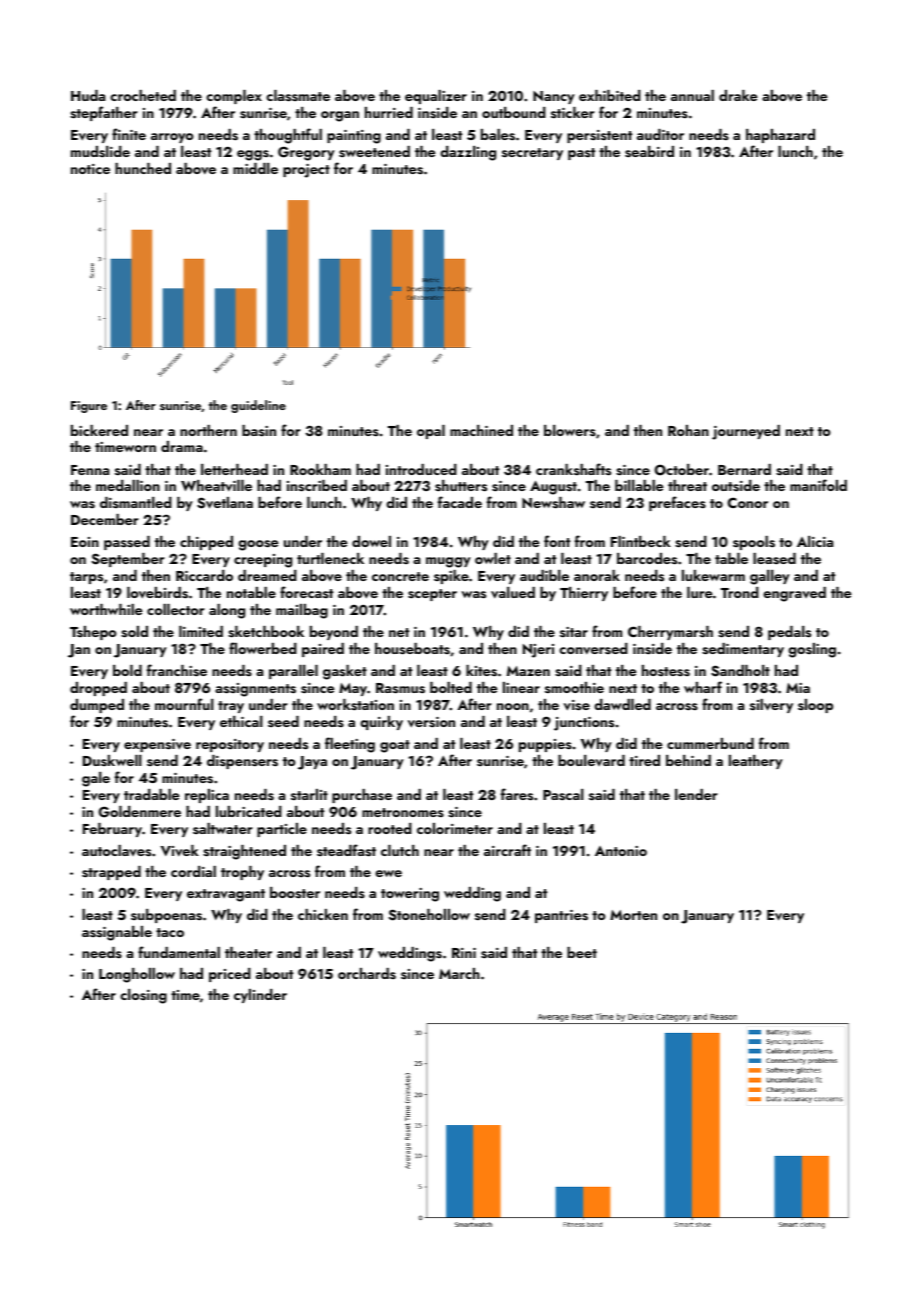 The height and width of the screenshot is (1308, 924). What do you see at coordinates (143, 95) in the screenshot?
I see `crocheted` at bounding box center [143, 95].
